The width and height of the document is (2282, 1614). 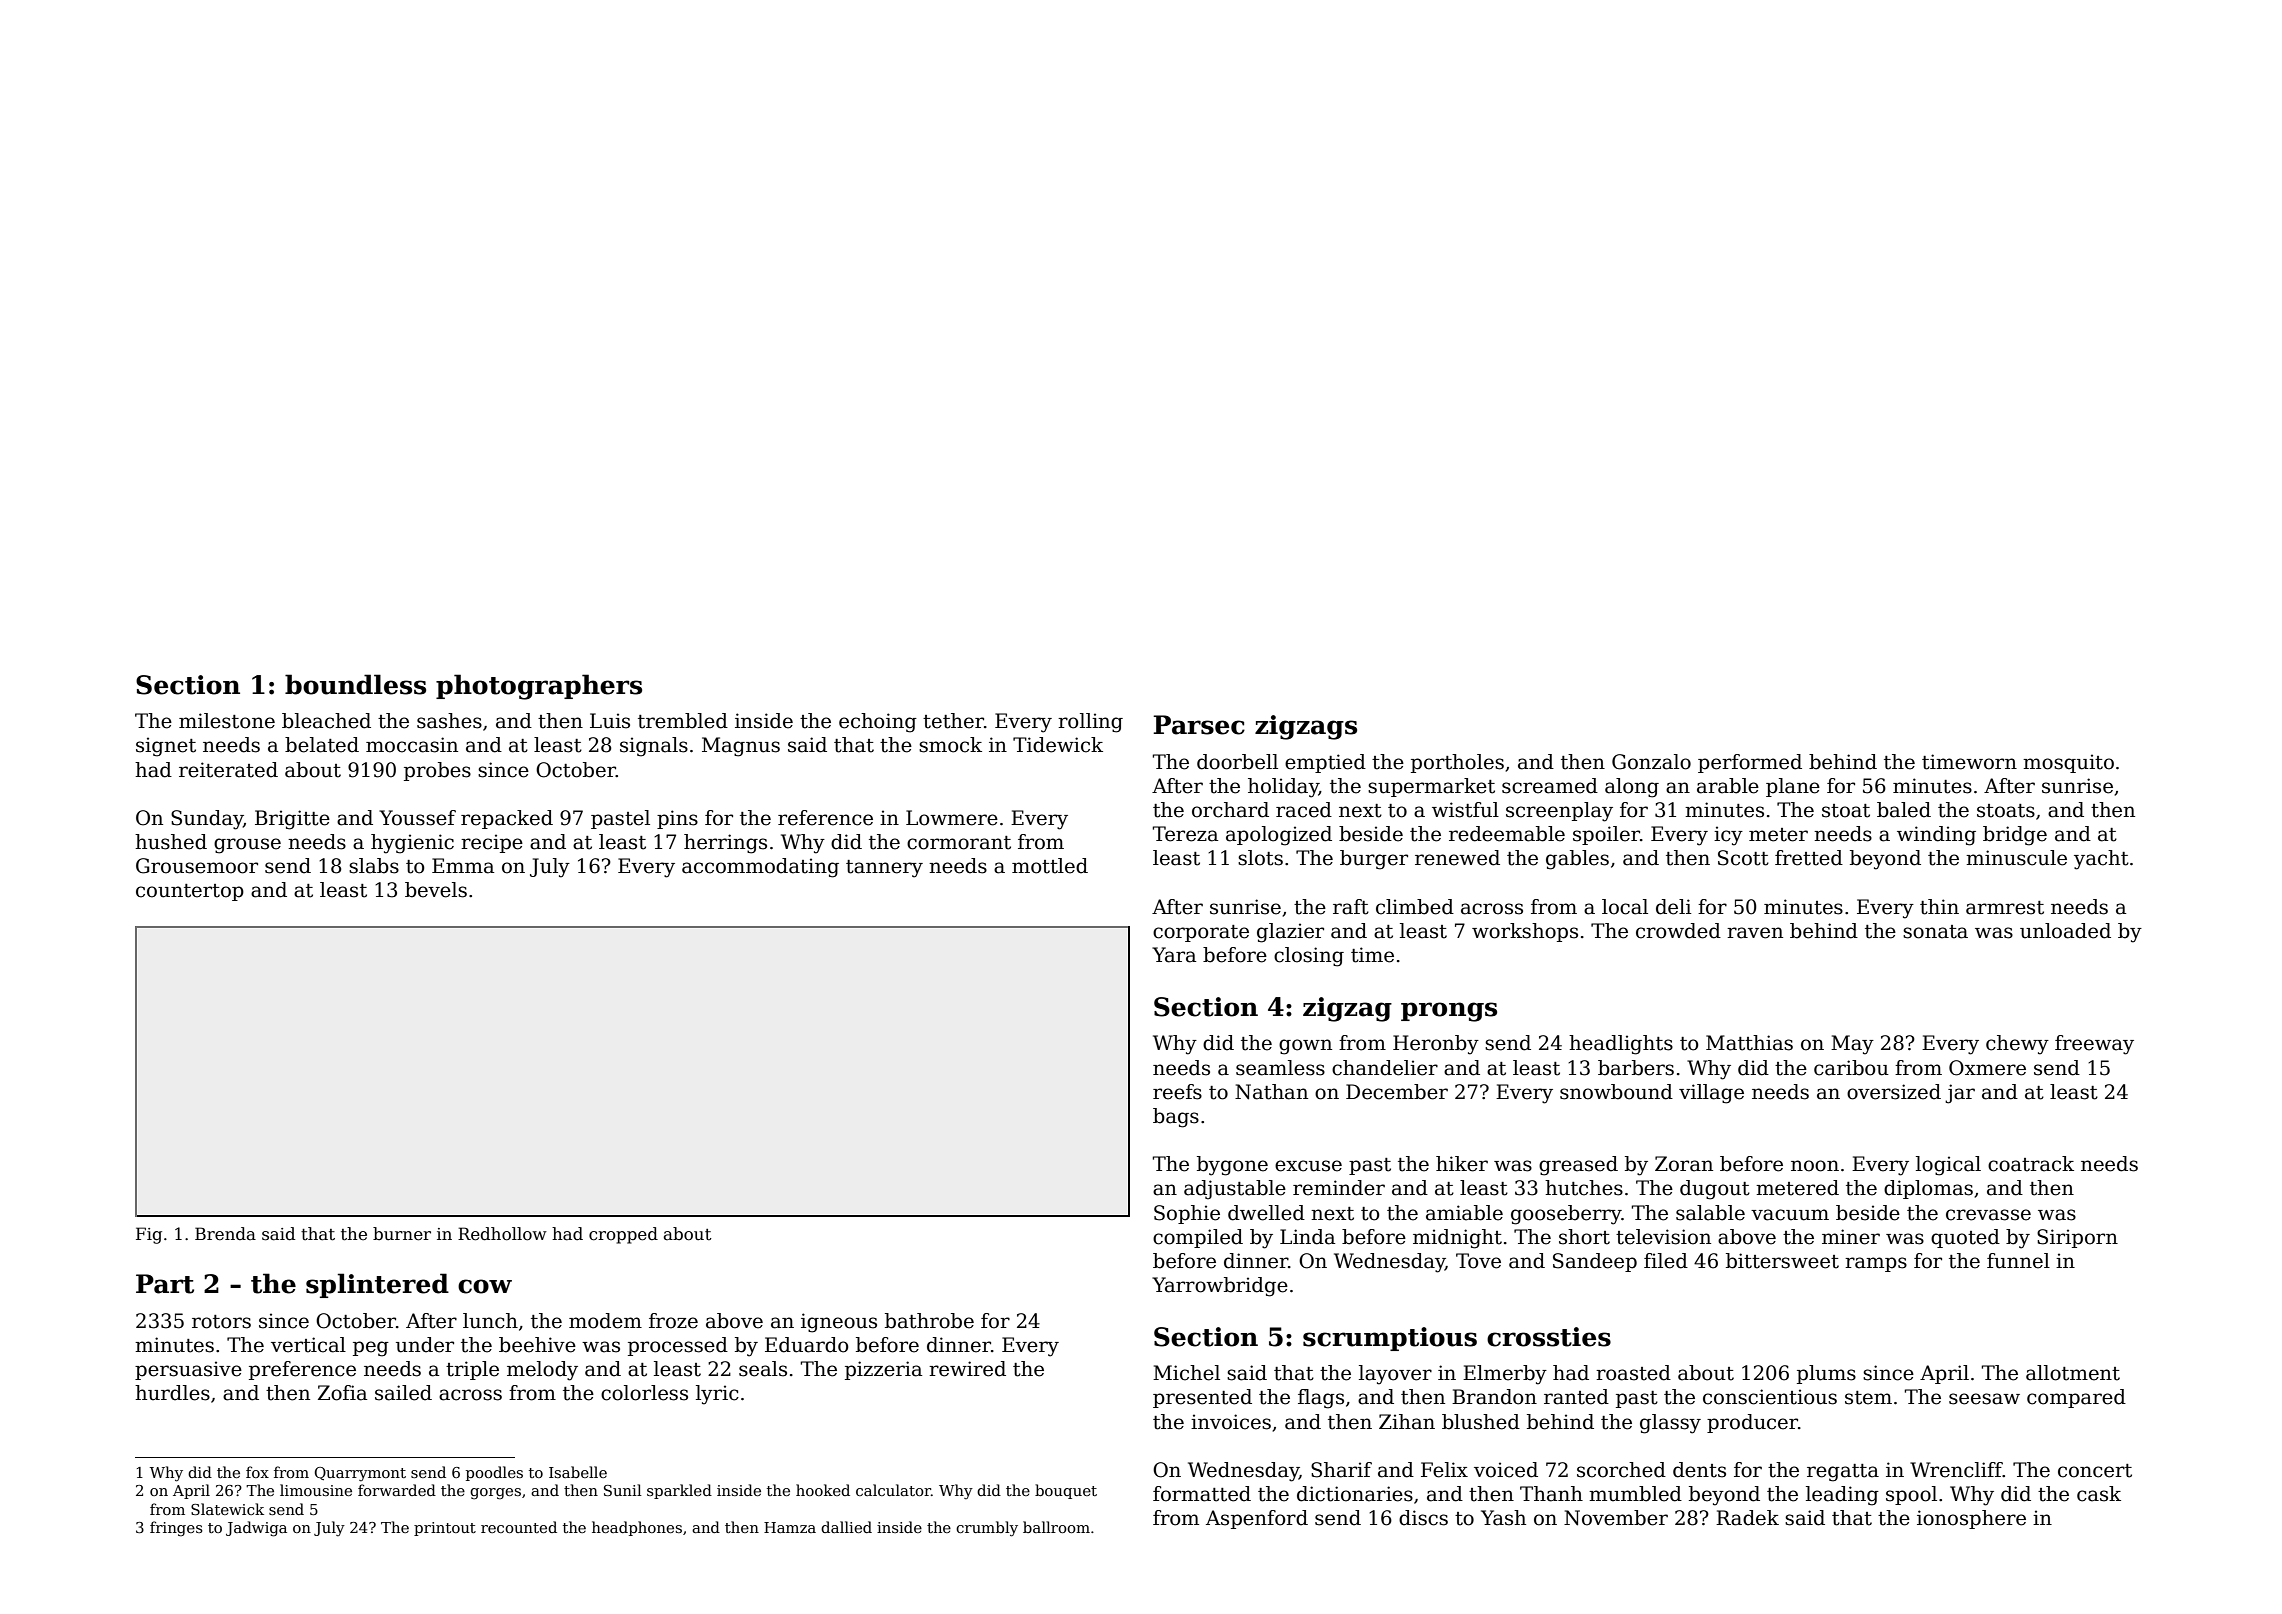 What do you see at coordinates (221, 1322) in the document?
I see `rotors` at bounding box center [221, 1322].
